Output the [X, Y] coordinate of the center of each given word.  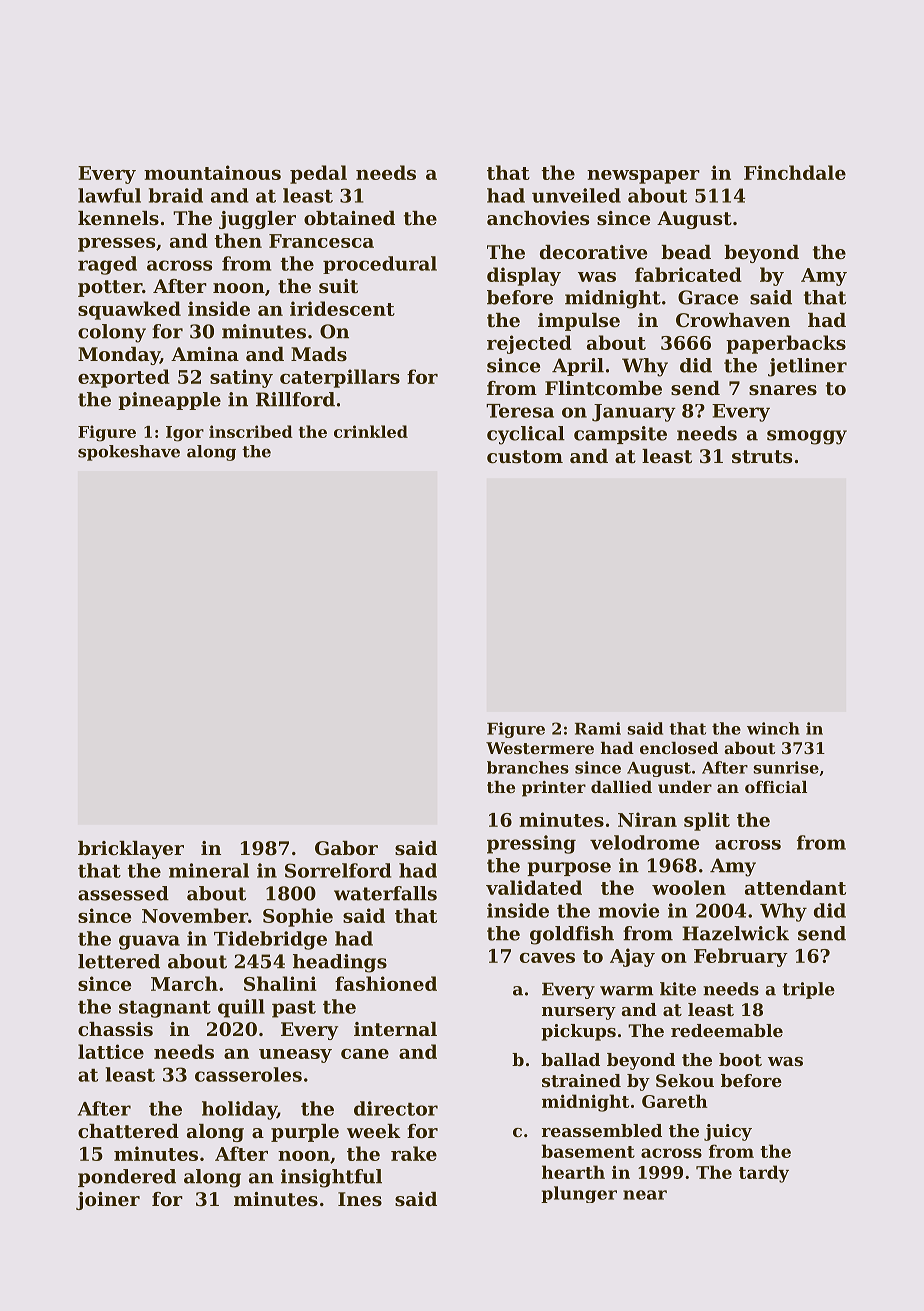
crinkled [371, 431]
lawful [109, 195]
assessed [123, 893]
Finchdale [795, 172]
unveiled [576, 195]
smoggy [807, 437]
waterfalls [385, 893]
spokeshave [129, 453]
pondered [127, 1178]
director [396, 1108]
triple [809, 990]
